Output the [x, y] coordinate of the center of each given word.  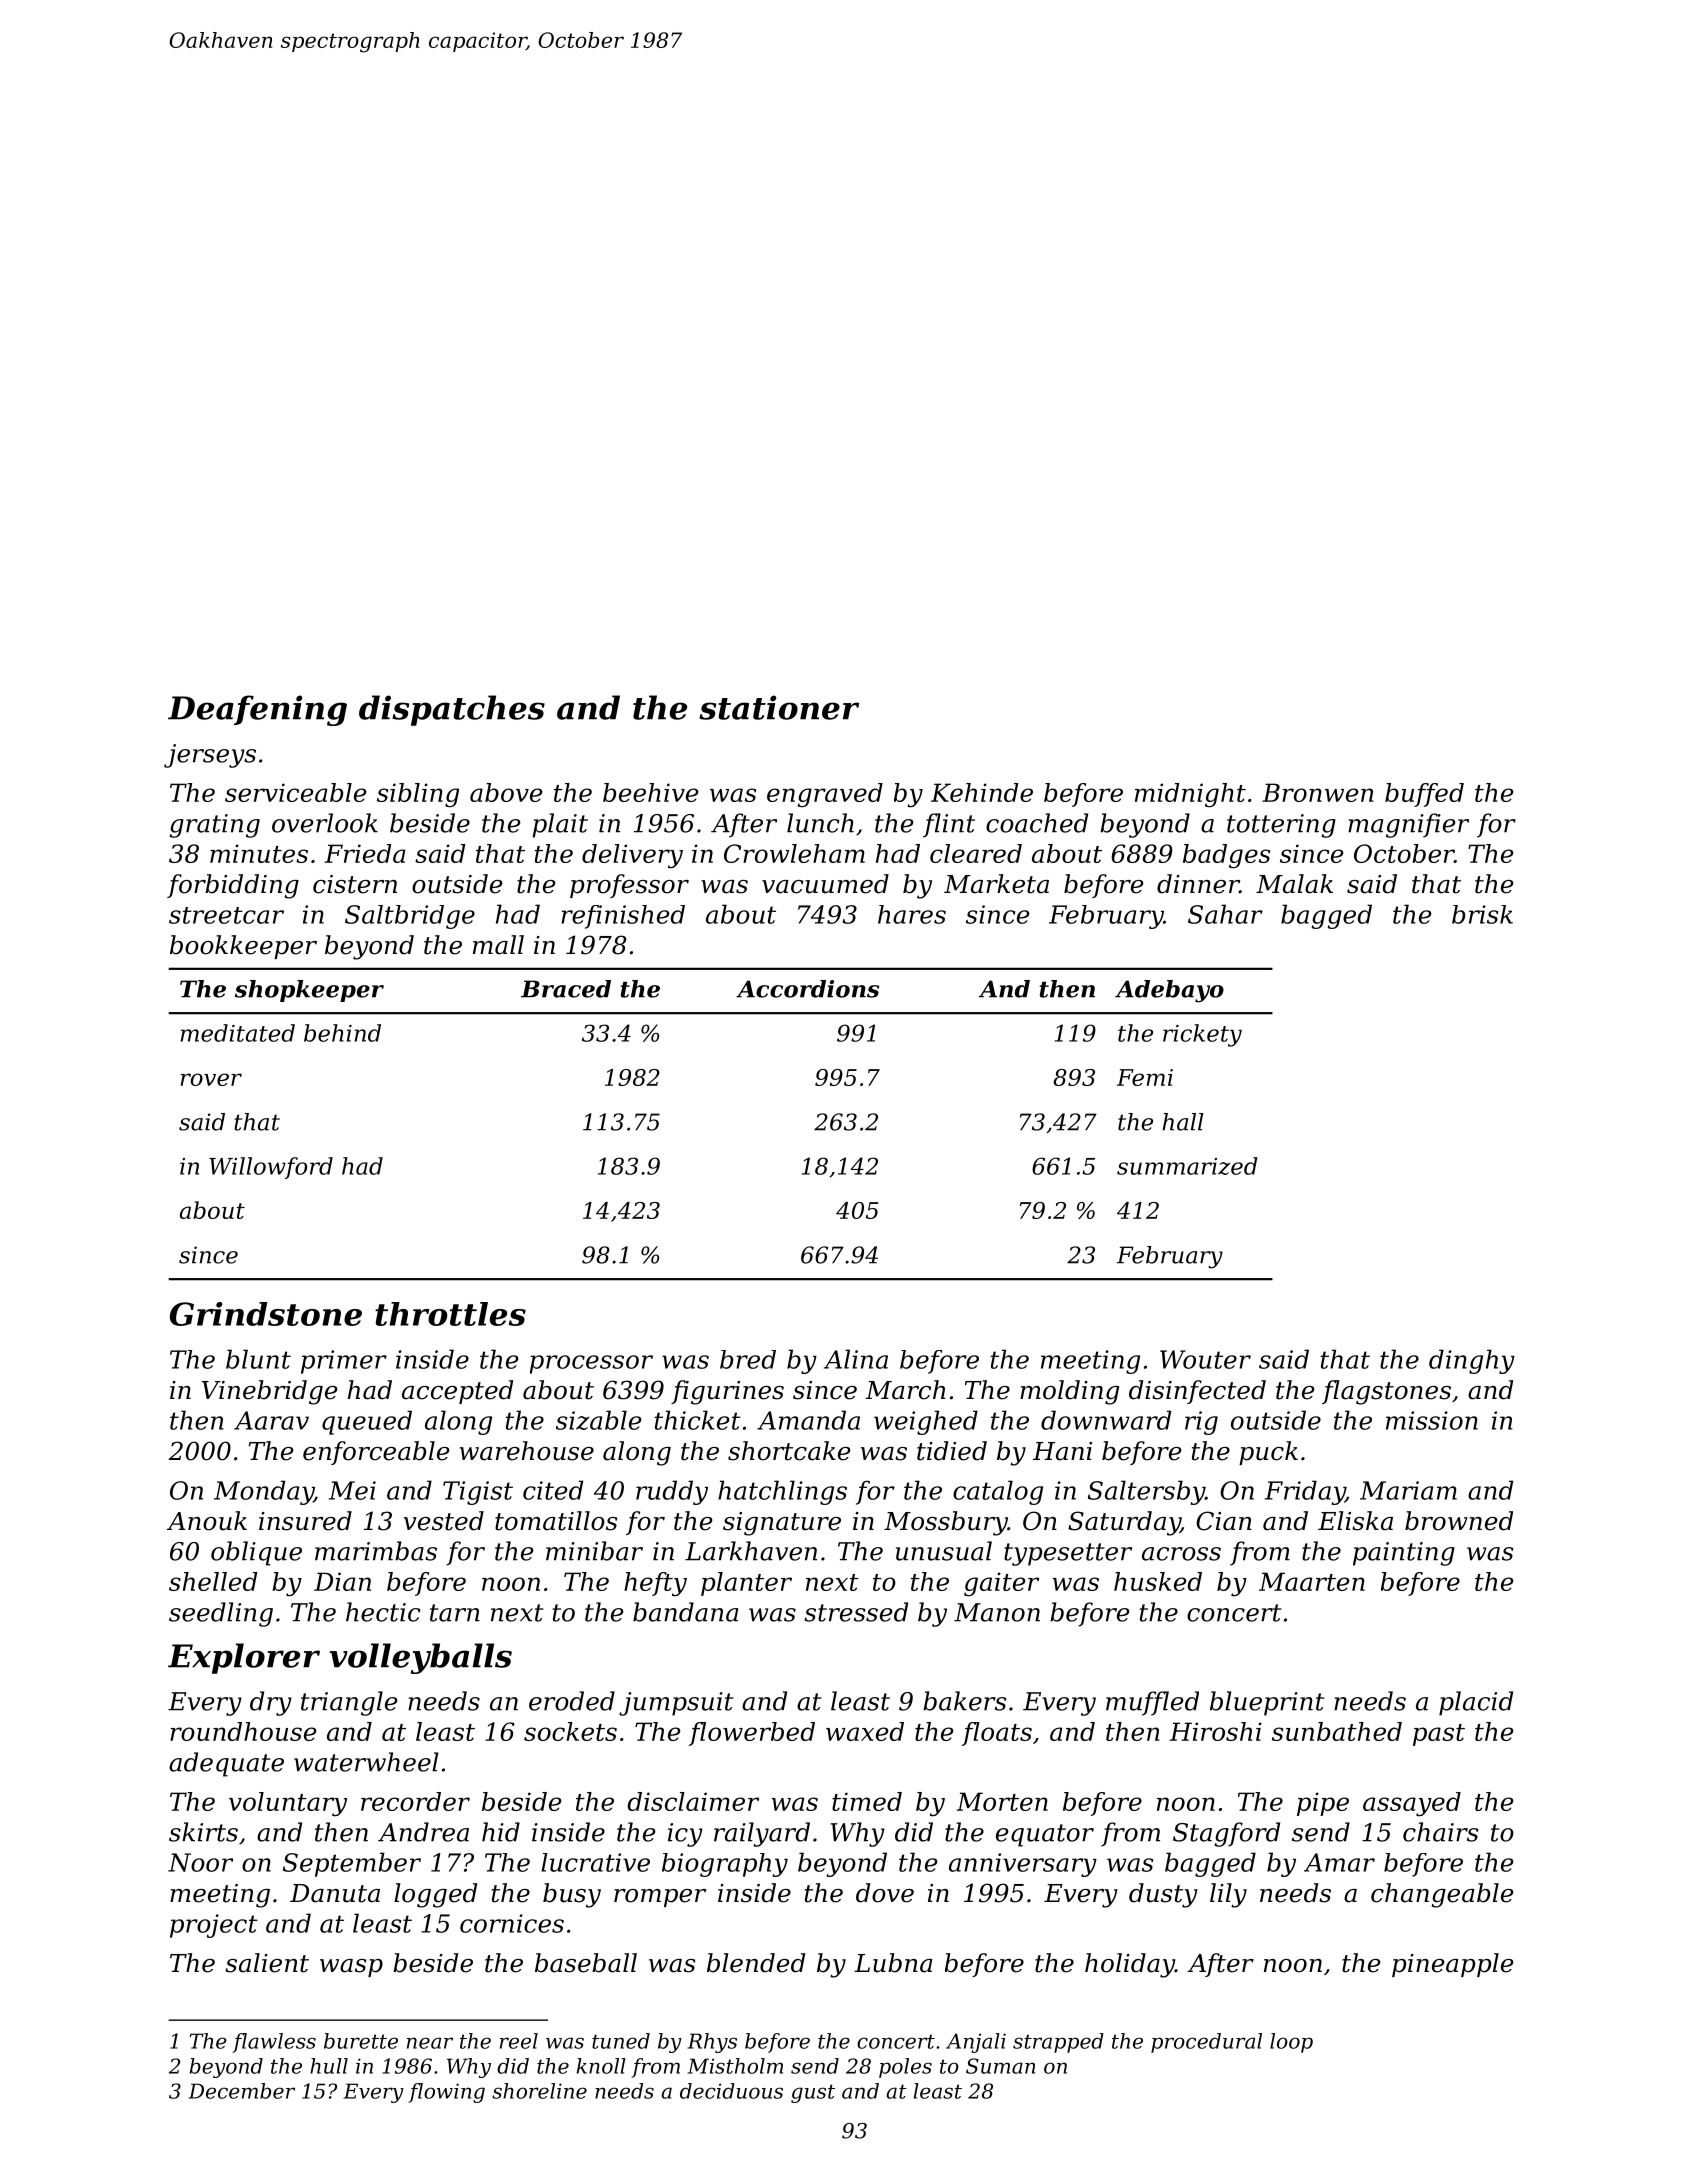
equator [1045, 1835]
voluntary [288, 1804]
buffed [1424, 795]
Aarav [271, 1420]
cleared [976, 853]
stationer [779, 707]
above [506, 792]
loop [1291, 2043]
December [241, 2091]
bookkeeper [243, 947]
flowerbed [752, 1734]
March [905, 1390]
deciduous [731, 2091]
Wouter [1205, 1359]
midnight [1190, 795]
